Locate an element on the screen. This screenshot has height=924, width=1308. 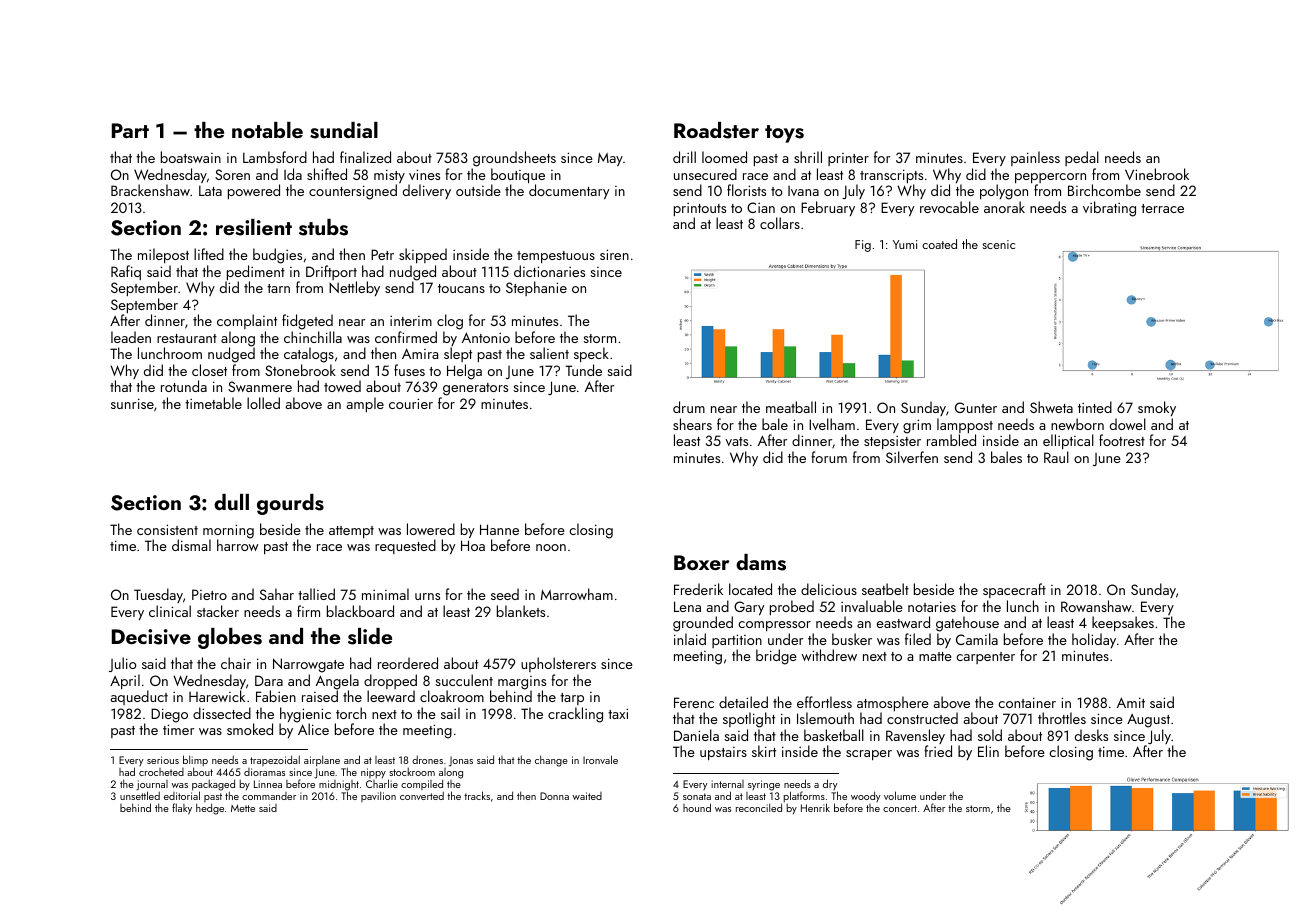
salient is located at coordinates (549, 353).
